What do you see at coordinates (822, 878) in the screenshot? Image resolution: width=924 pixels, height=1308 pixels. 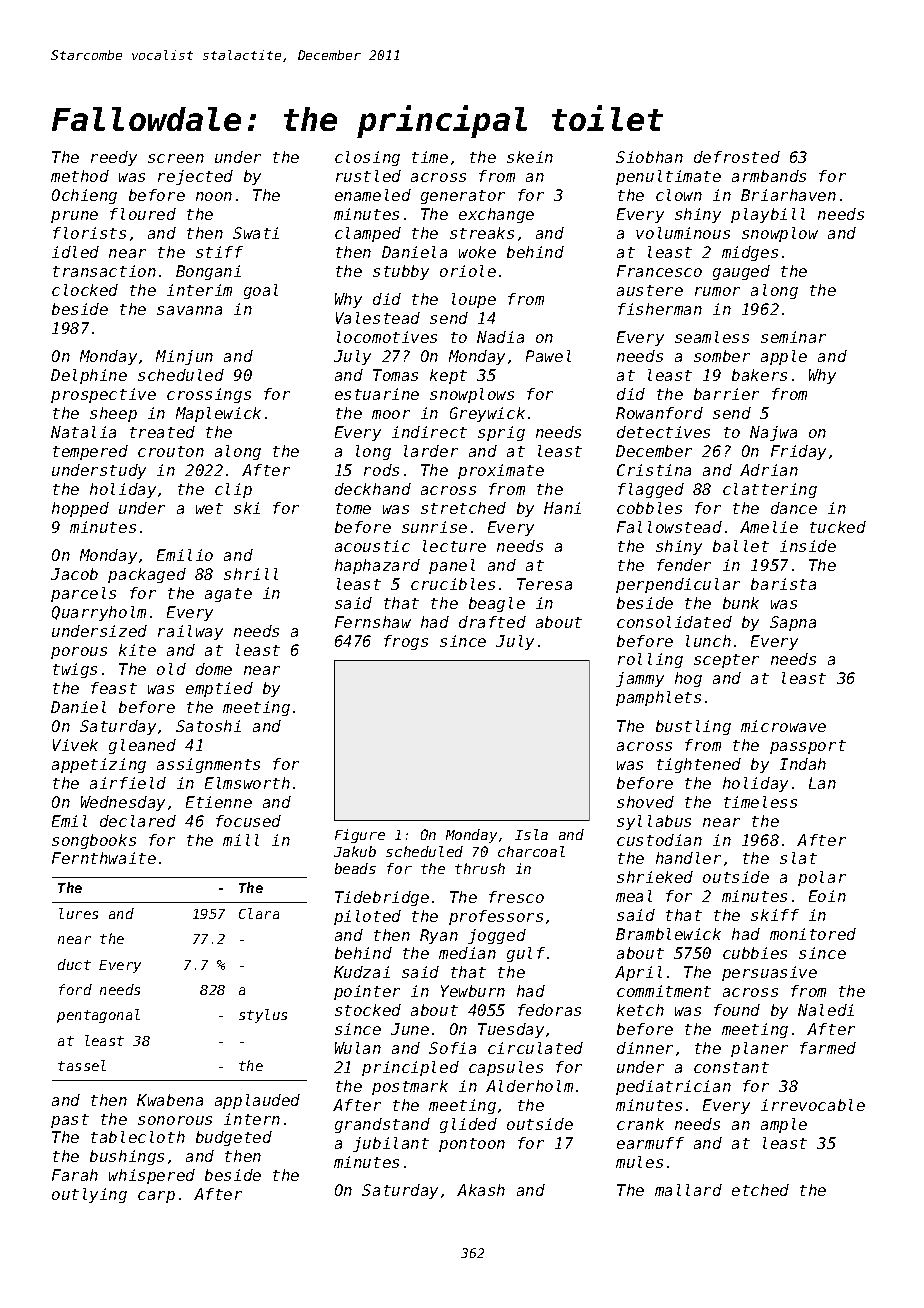 I see `polar` at bounding box center [822, 878].
